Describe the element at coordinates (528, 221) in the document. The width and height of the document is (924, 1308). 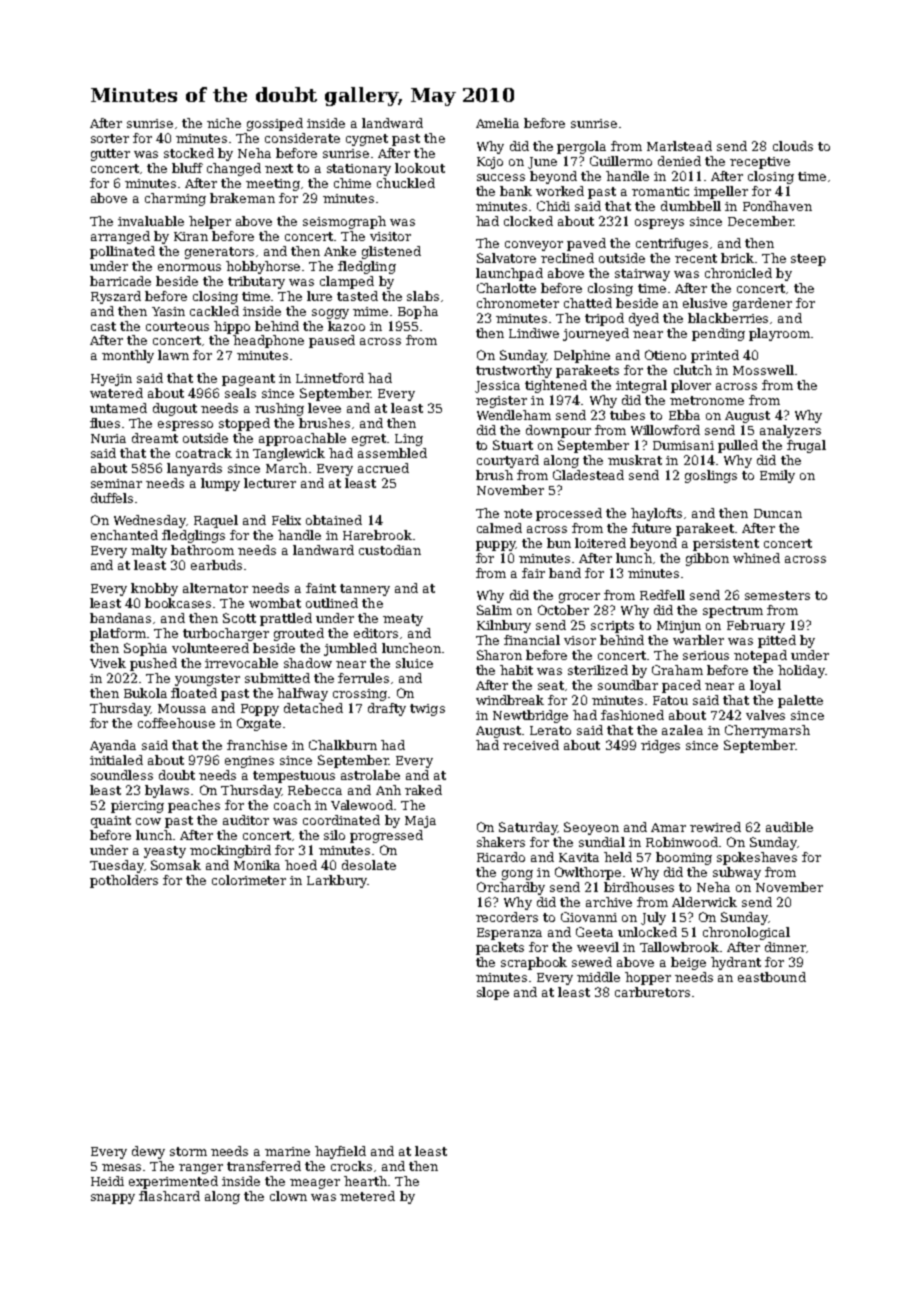
I see `clocked` at that location.
